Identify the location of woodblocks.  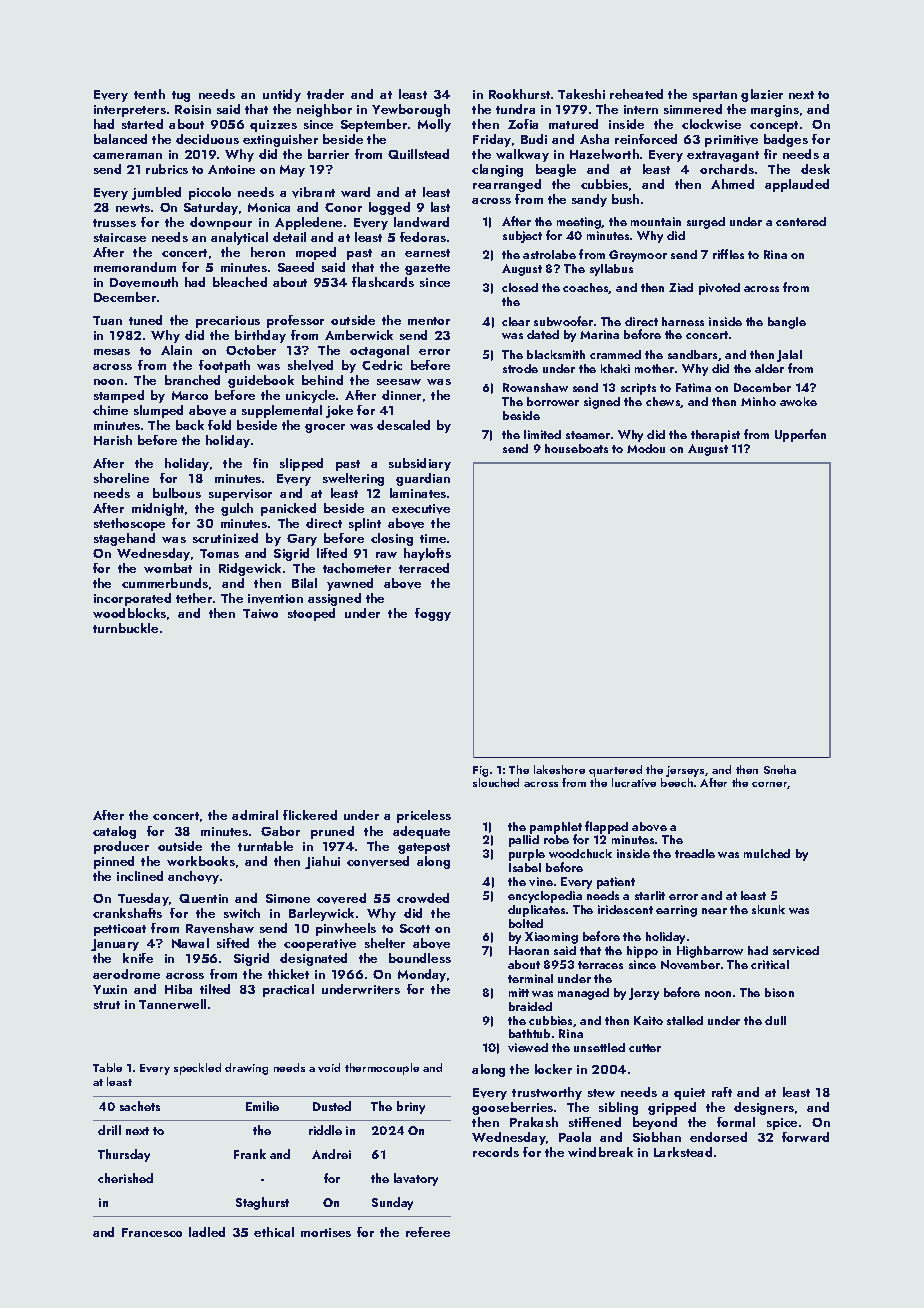
(129, 613).
